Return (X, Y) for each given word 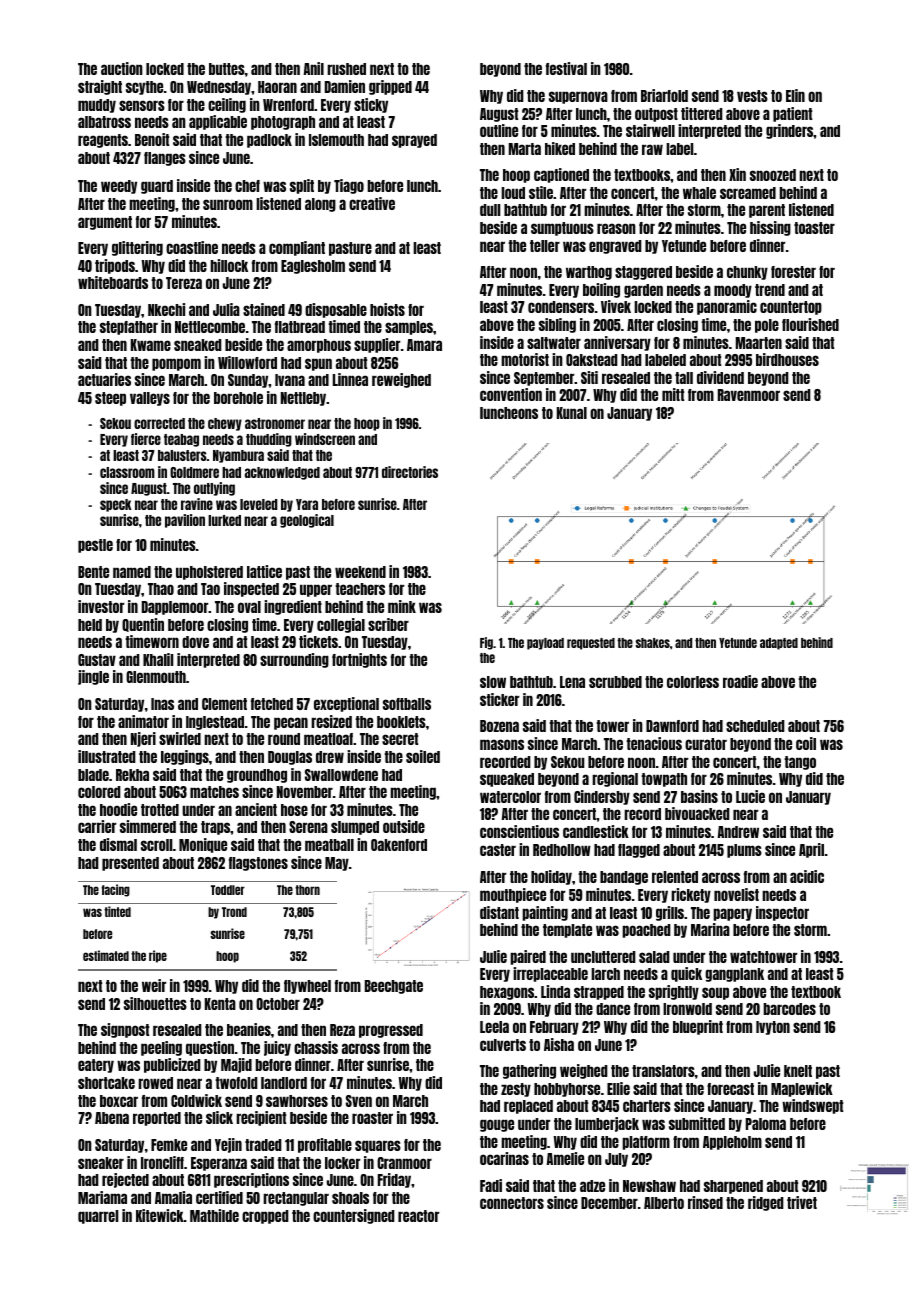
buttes (227, 69)
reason (616, 228)
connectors (512, 1203)
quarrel (98, 1217)
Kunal (572, 413)
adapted (779, 644)
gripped (390, 87)
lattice (264, 571)
